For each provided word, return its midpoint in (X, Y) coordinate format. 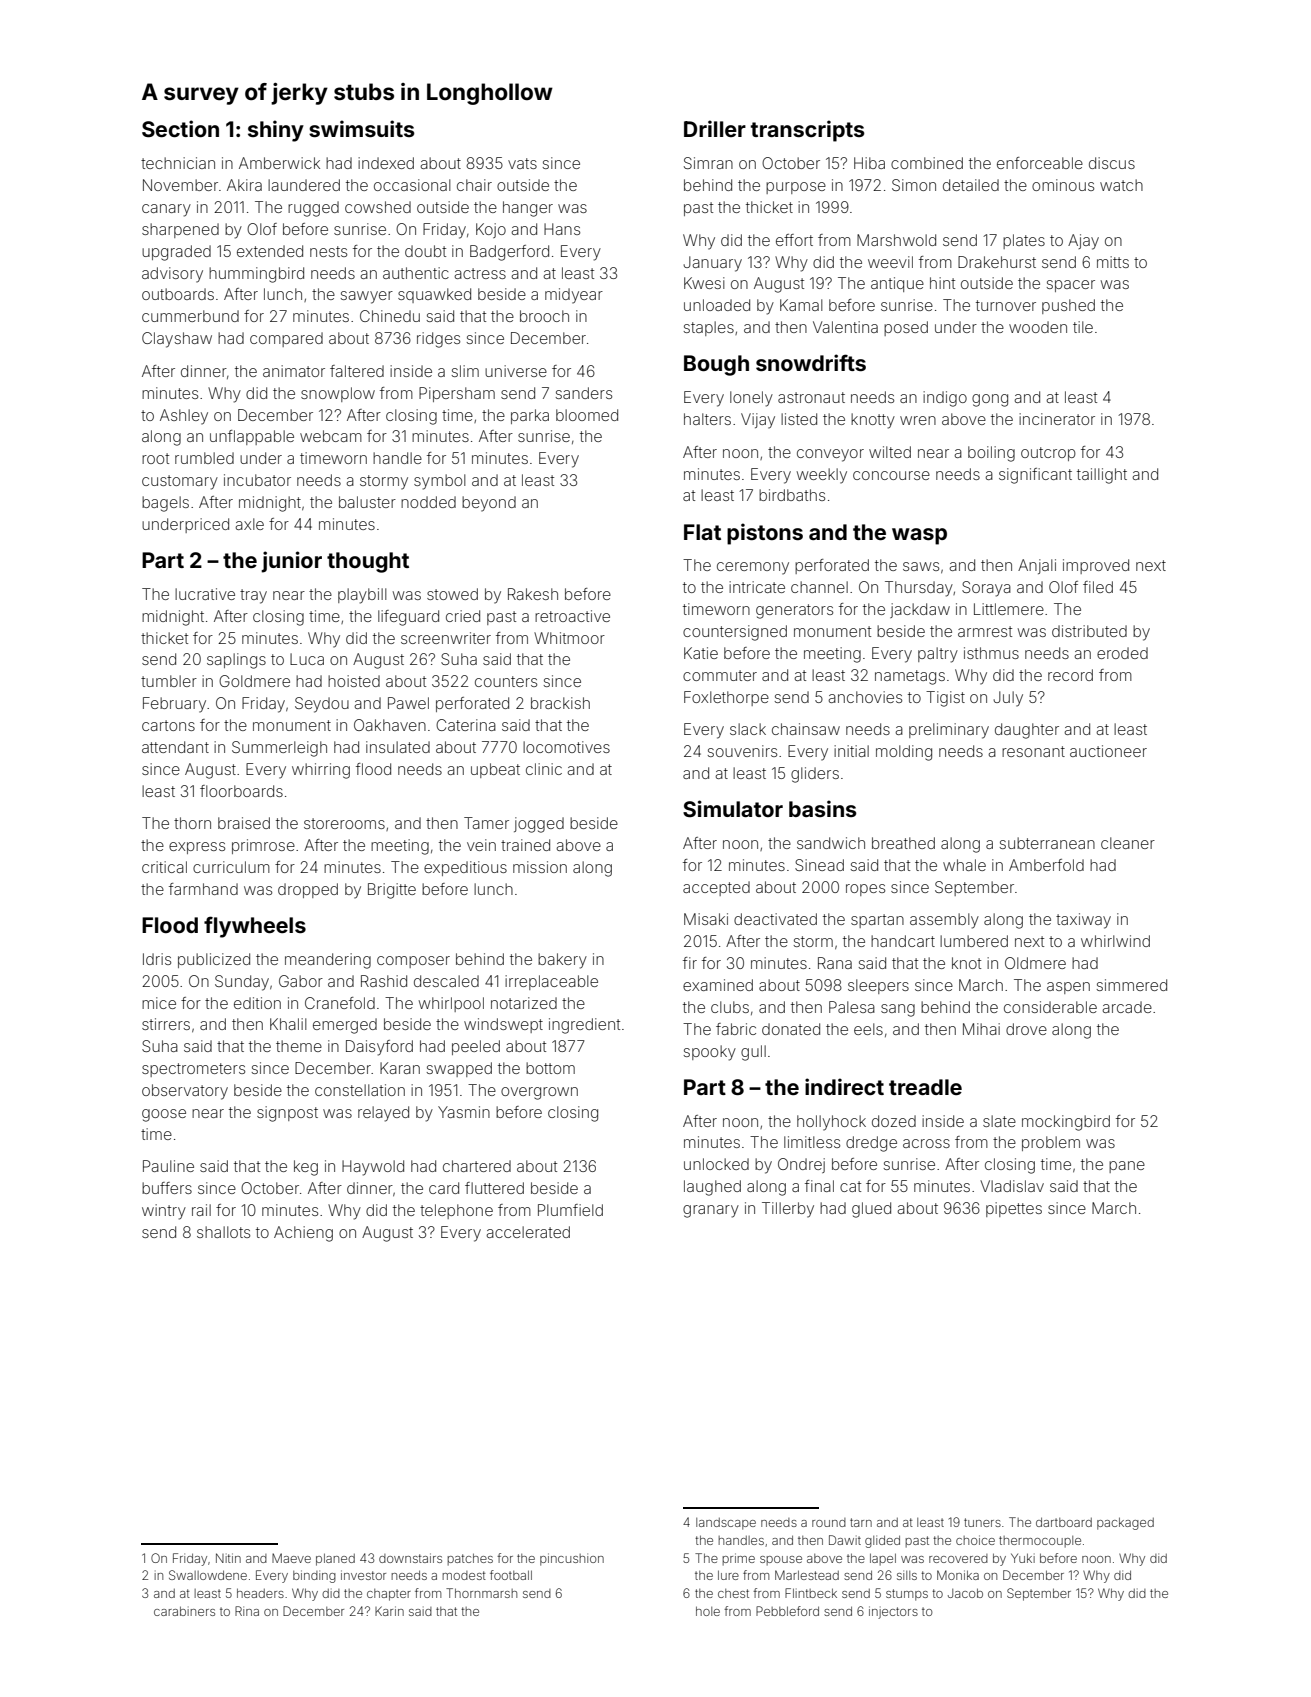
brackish (560, 703)
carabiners (184, 1611)
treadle (925, 1087)
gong (990, 400)
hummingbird (256, 275)
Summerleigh (279, 749)
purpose (796, 188)
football (511, 1575)
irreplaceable (551, 982)
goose (164, 1115)
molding (904, 753)
